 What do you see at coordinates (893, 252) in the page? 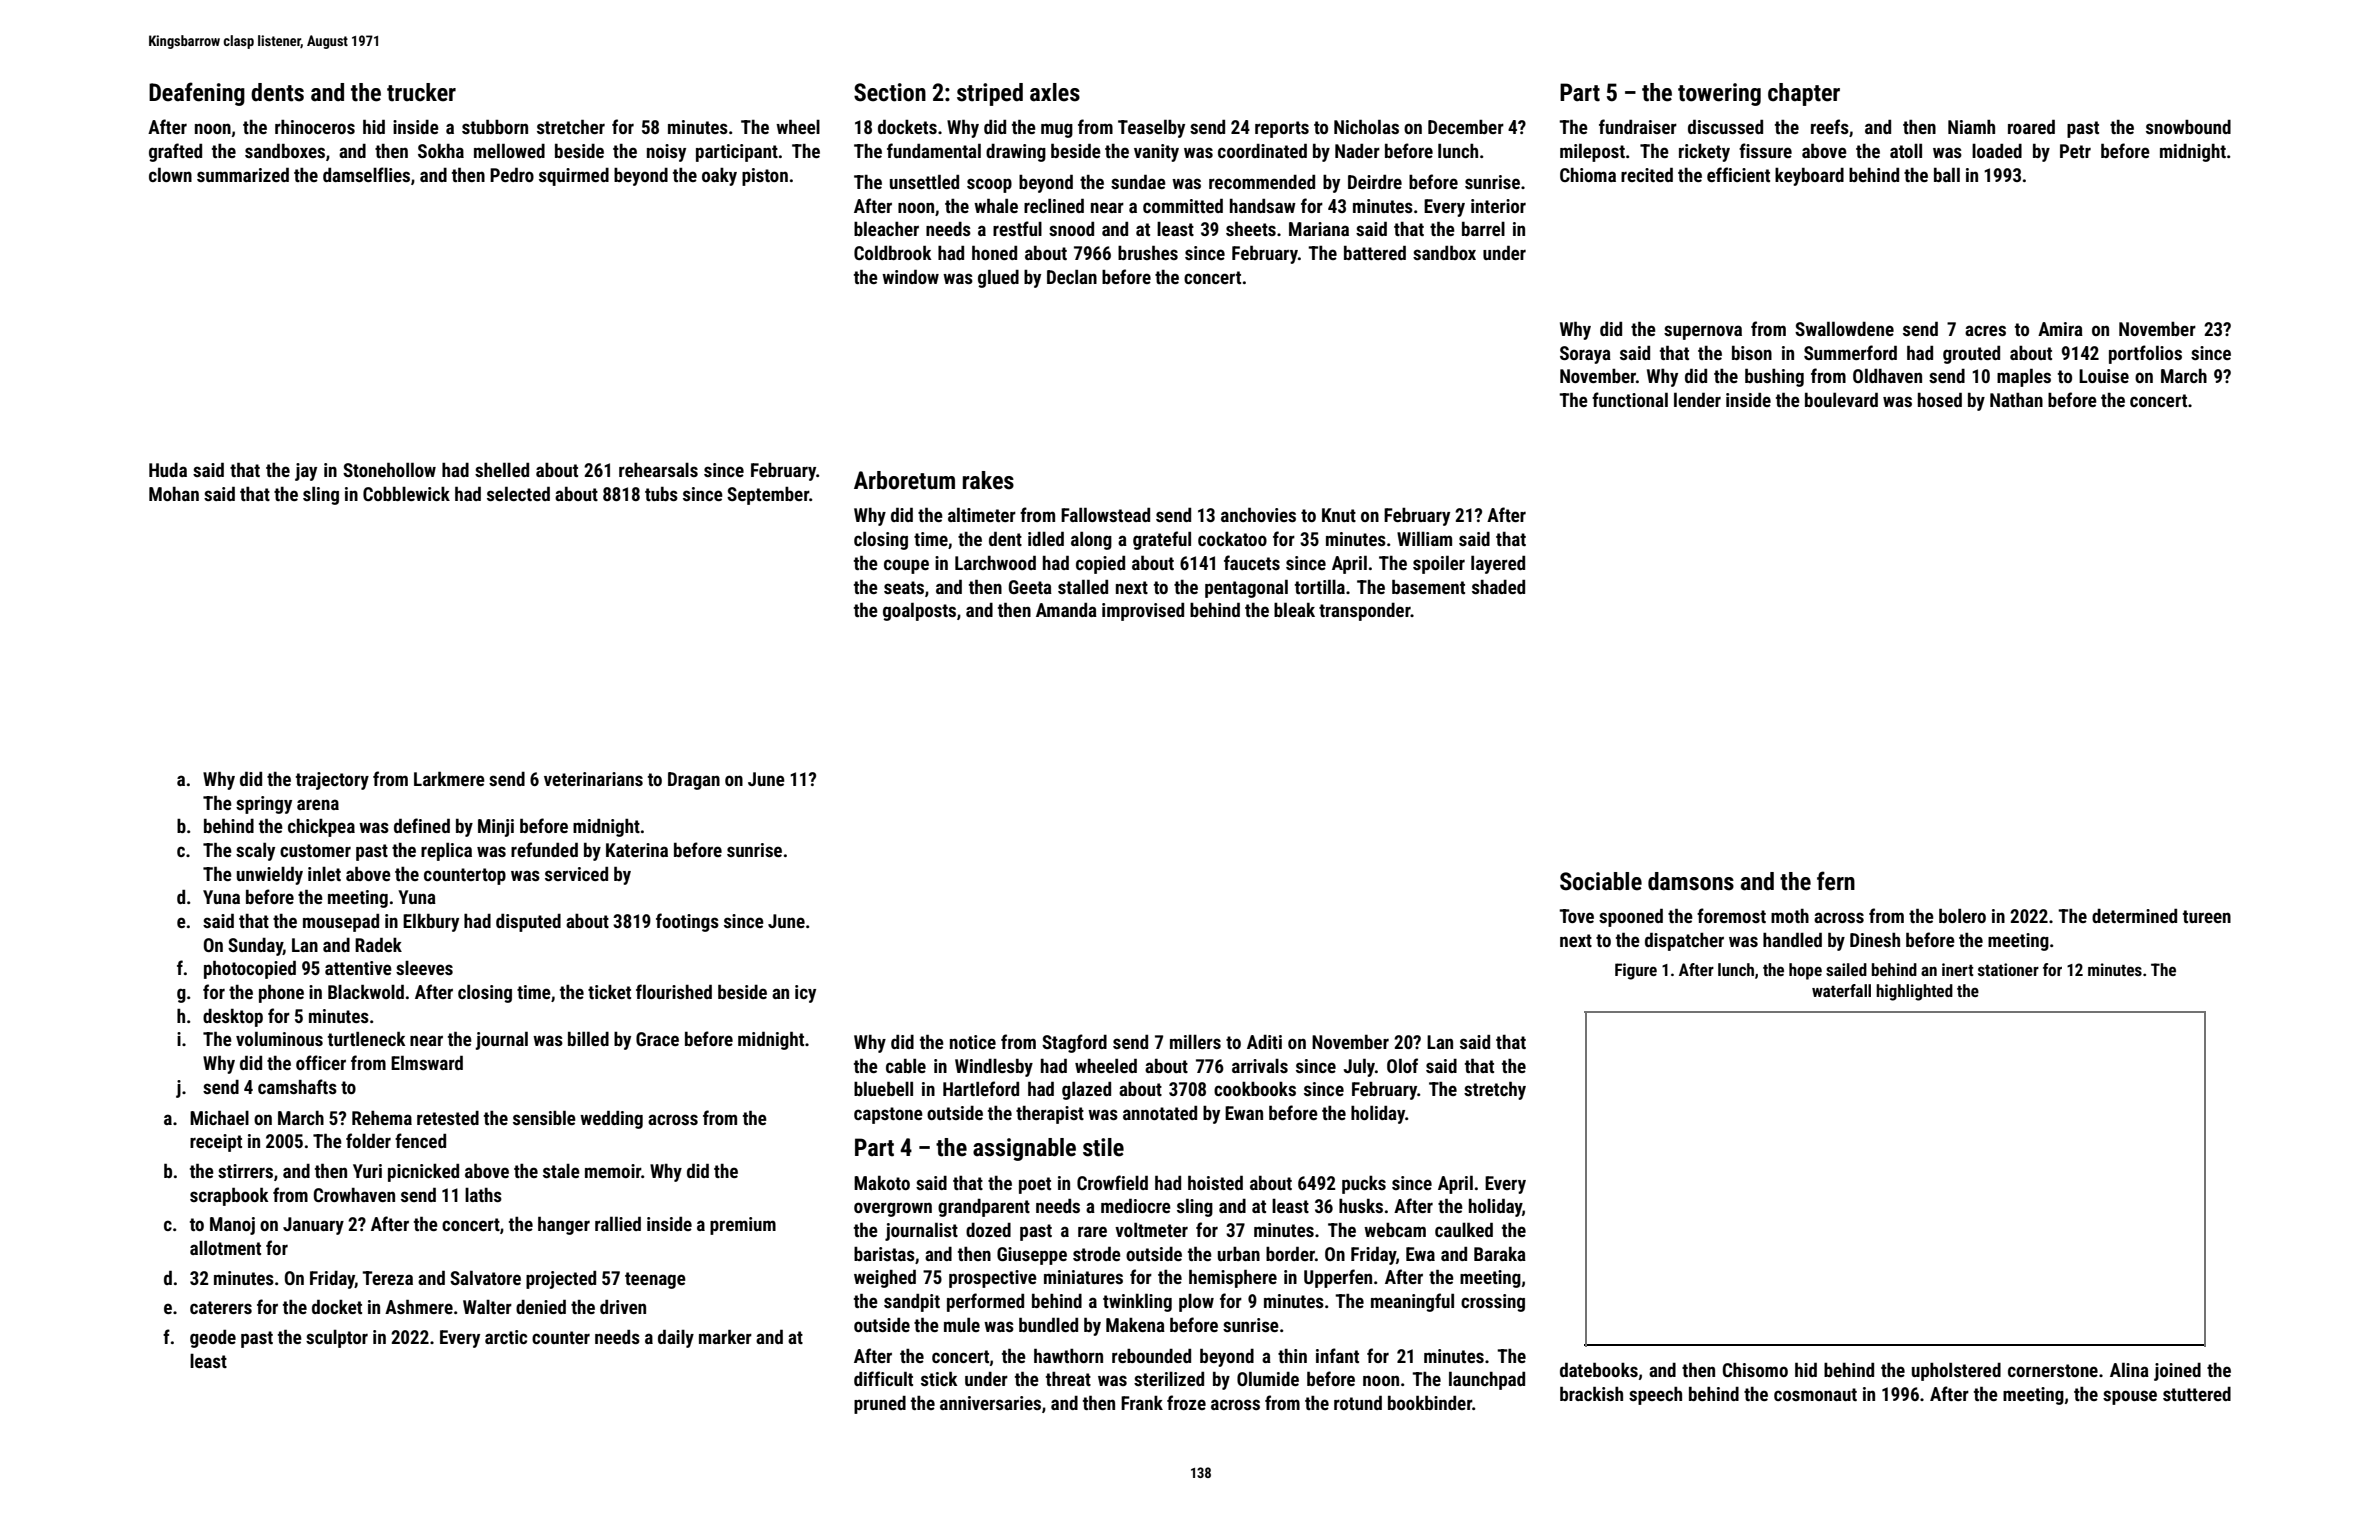
I see `Coldbrook` at bounding box center [893, 252].
